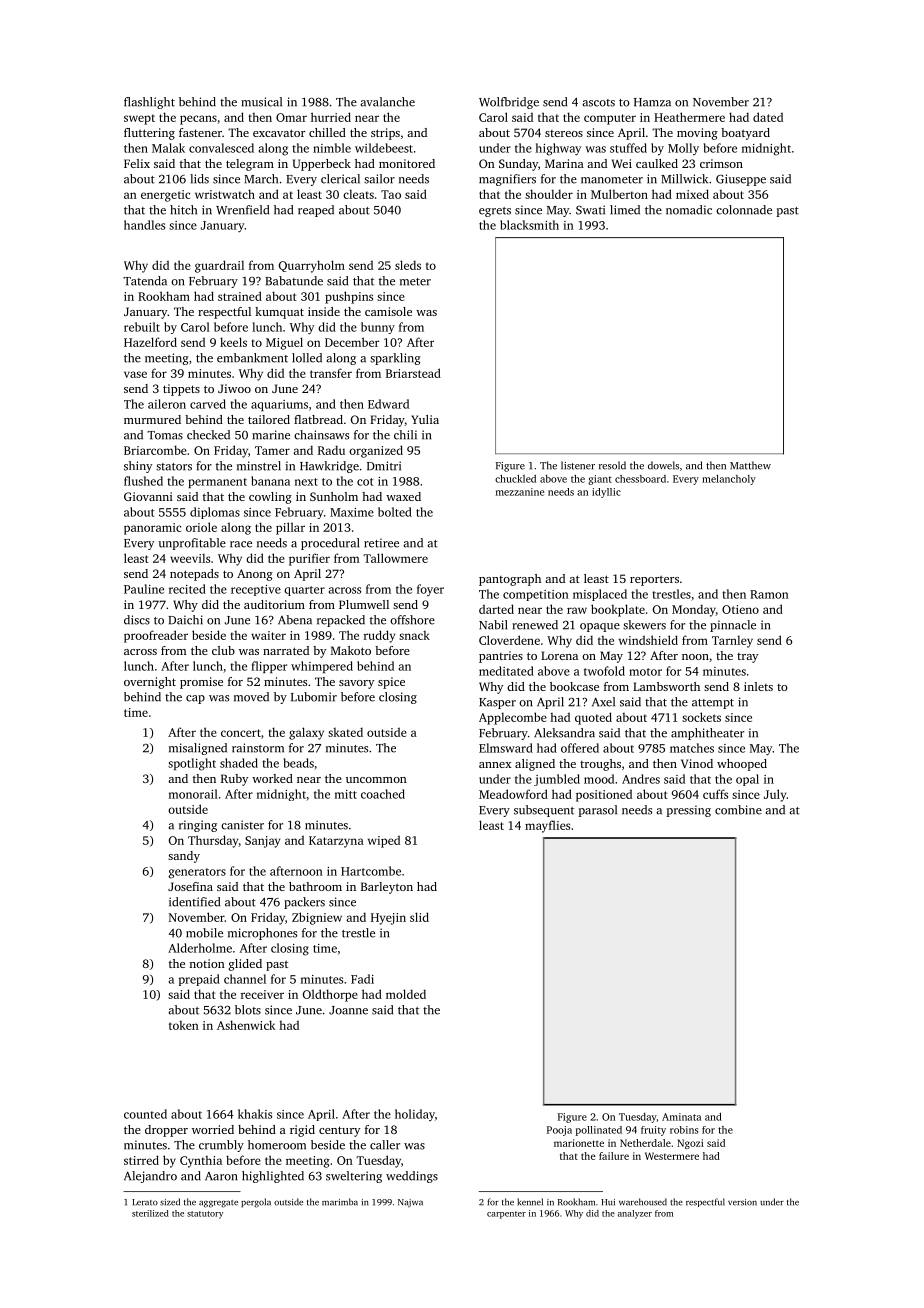  Describe the element at coordinates (547, 826) in the screenshot. I see `mayflies` at that location.
